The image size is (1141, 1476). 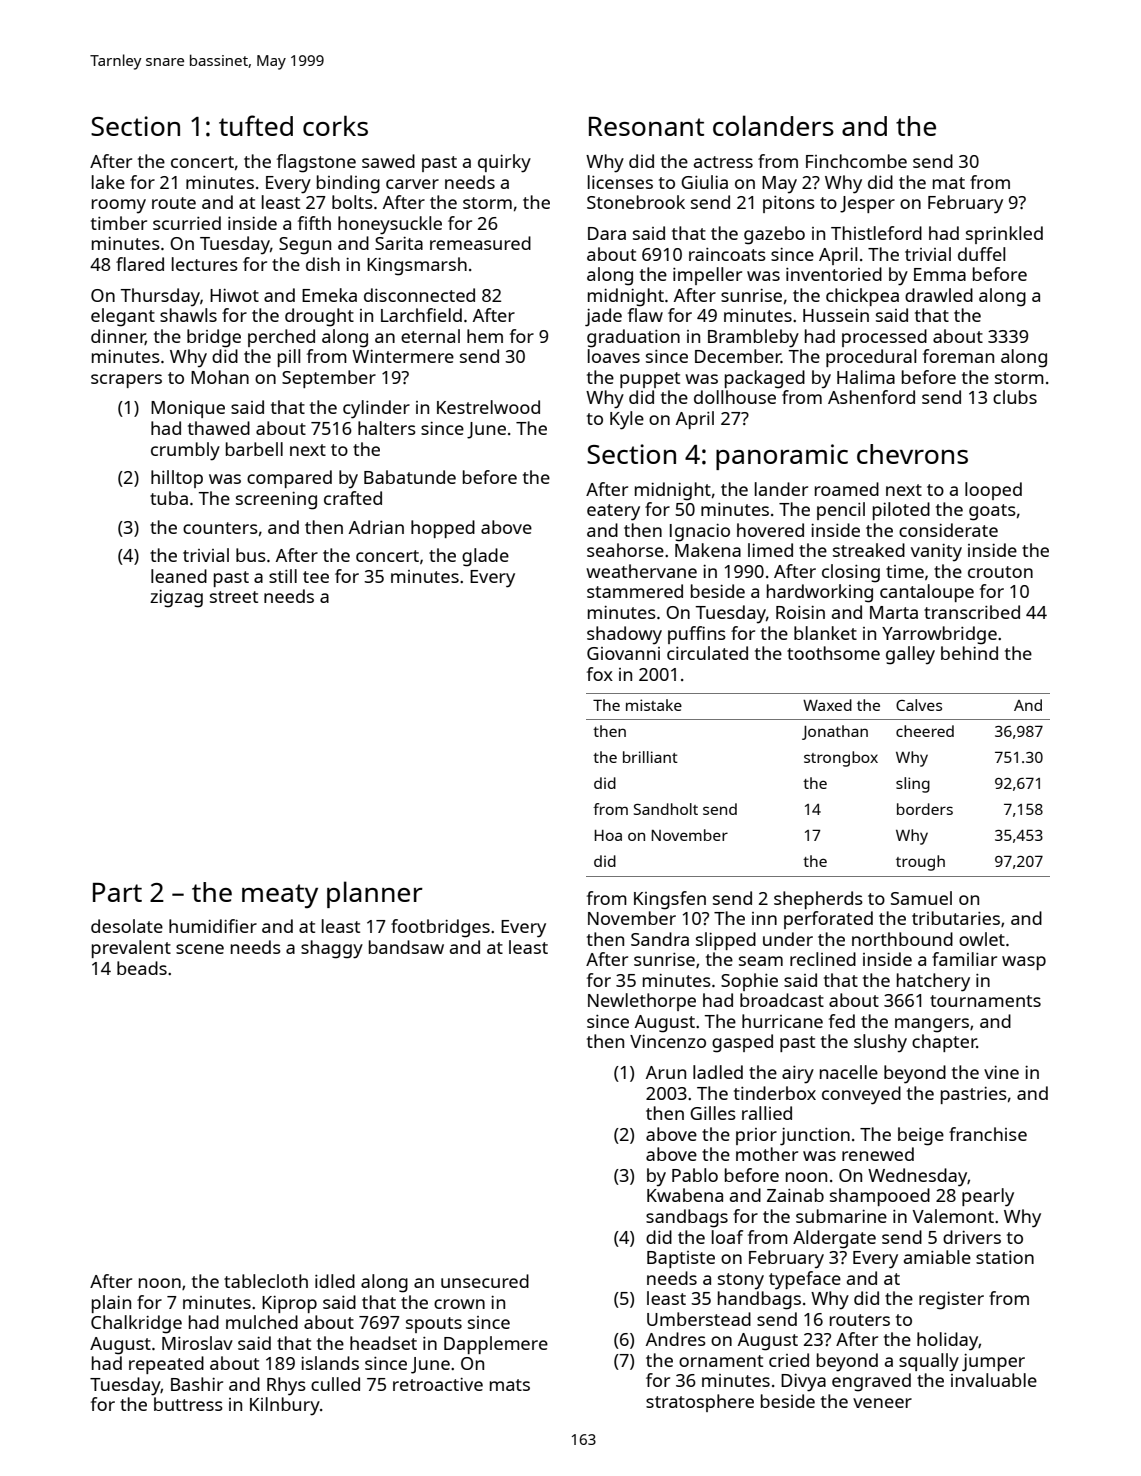 I want to click on hilltop, so click(x=177, y=479).
